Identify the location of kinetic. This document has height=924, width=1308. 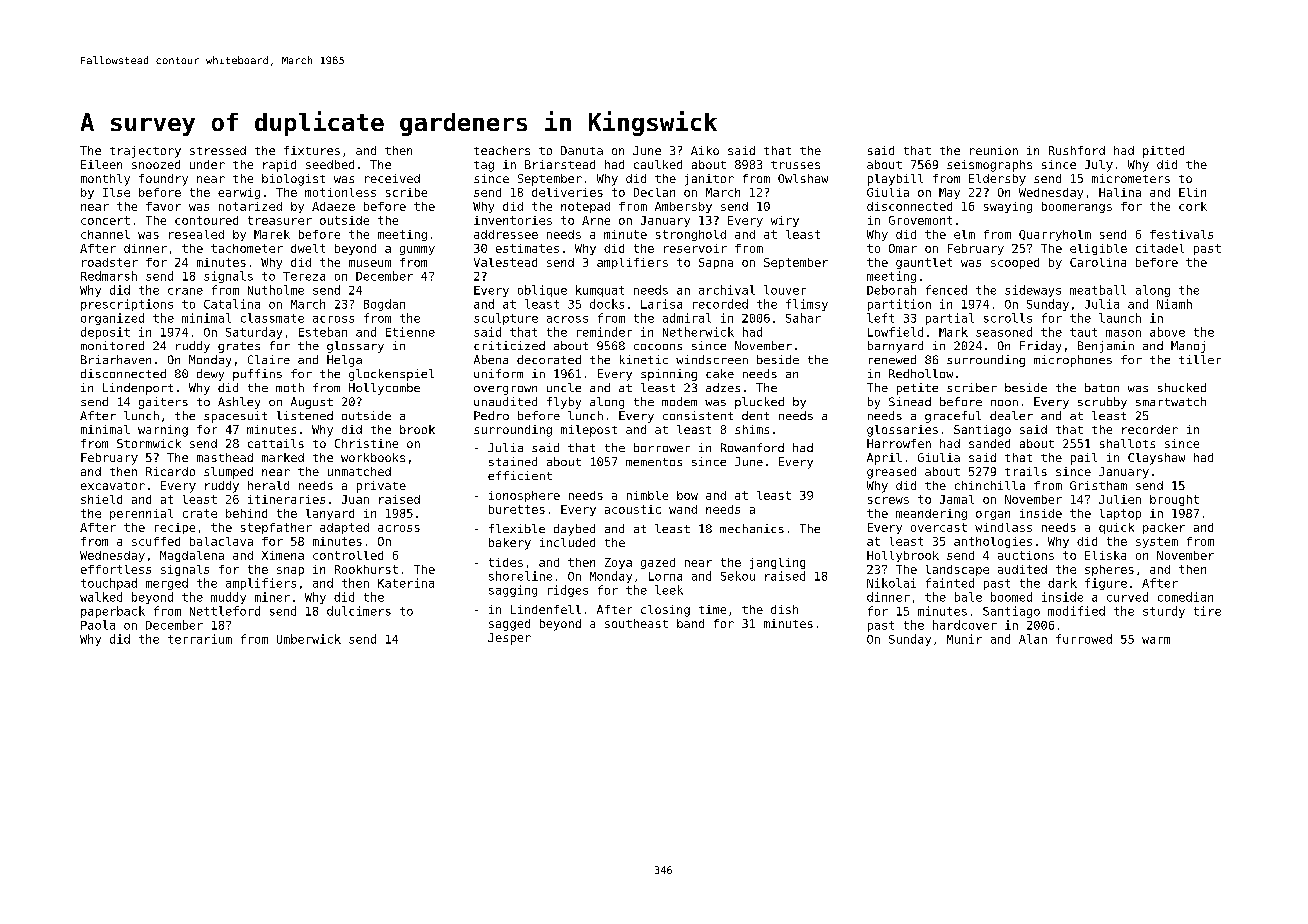
(644, 359).
